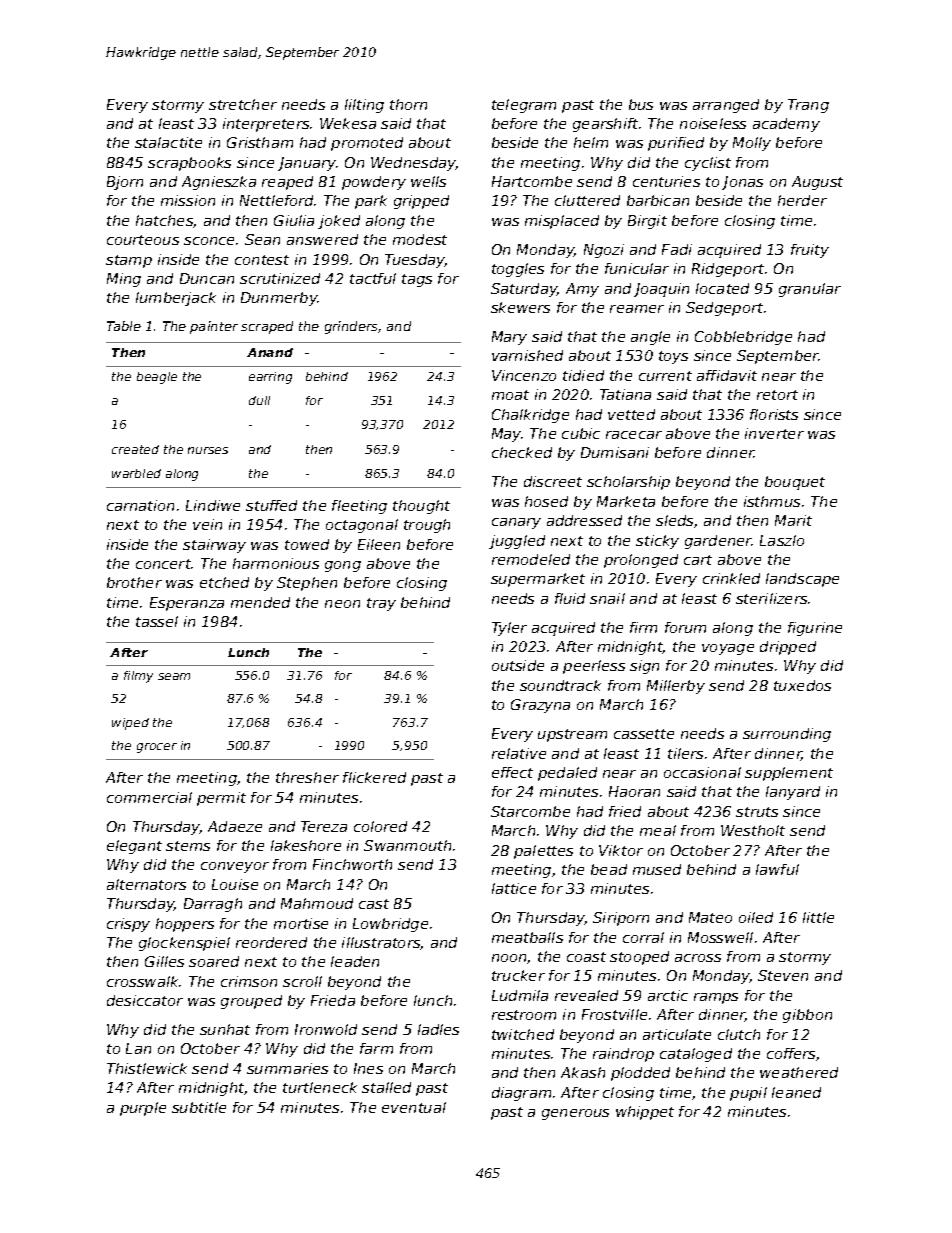 Image resolution: width=952 pixels, height=1233 pixels. I want to click on nurses, so click(208, 450).
